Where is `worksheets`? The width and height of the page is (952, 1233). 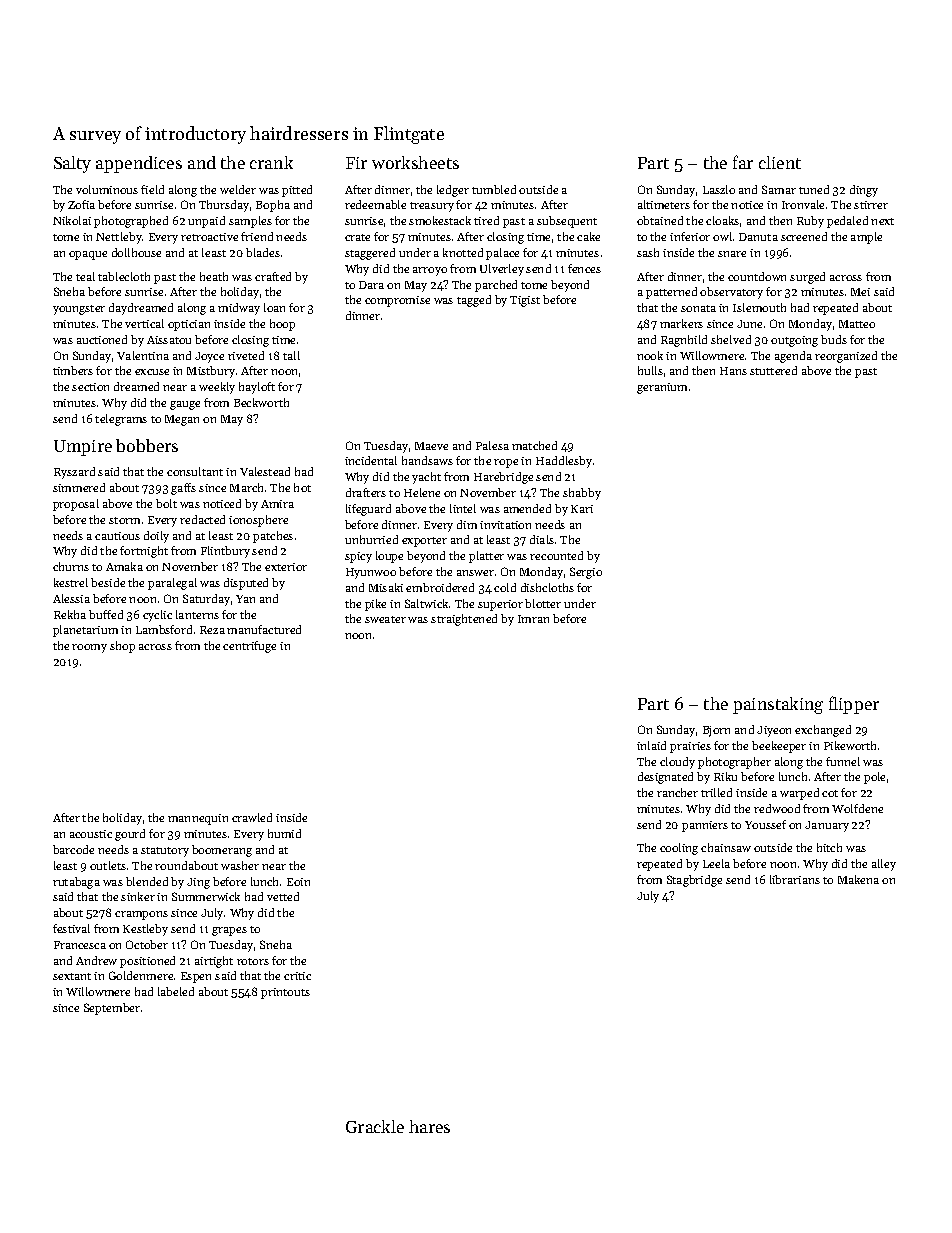
worksheets is located at coordinates (415, 162).
